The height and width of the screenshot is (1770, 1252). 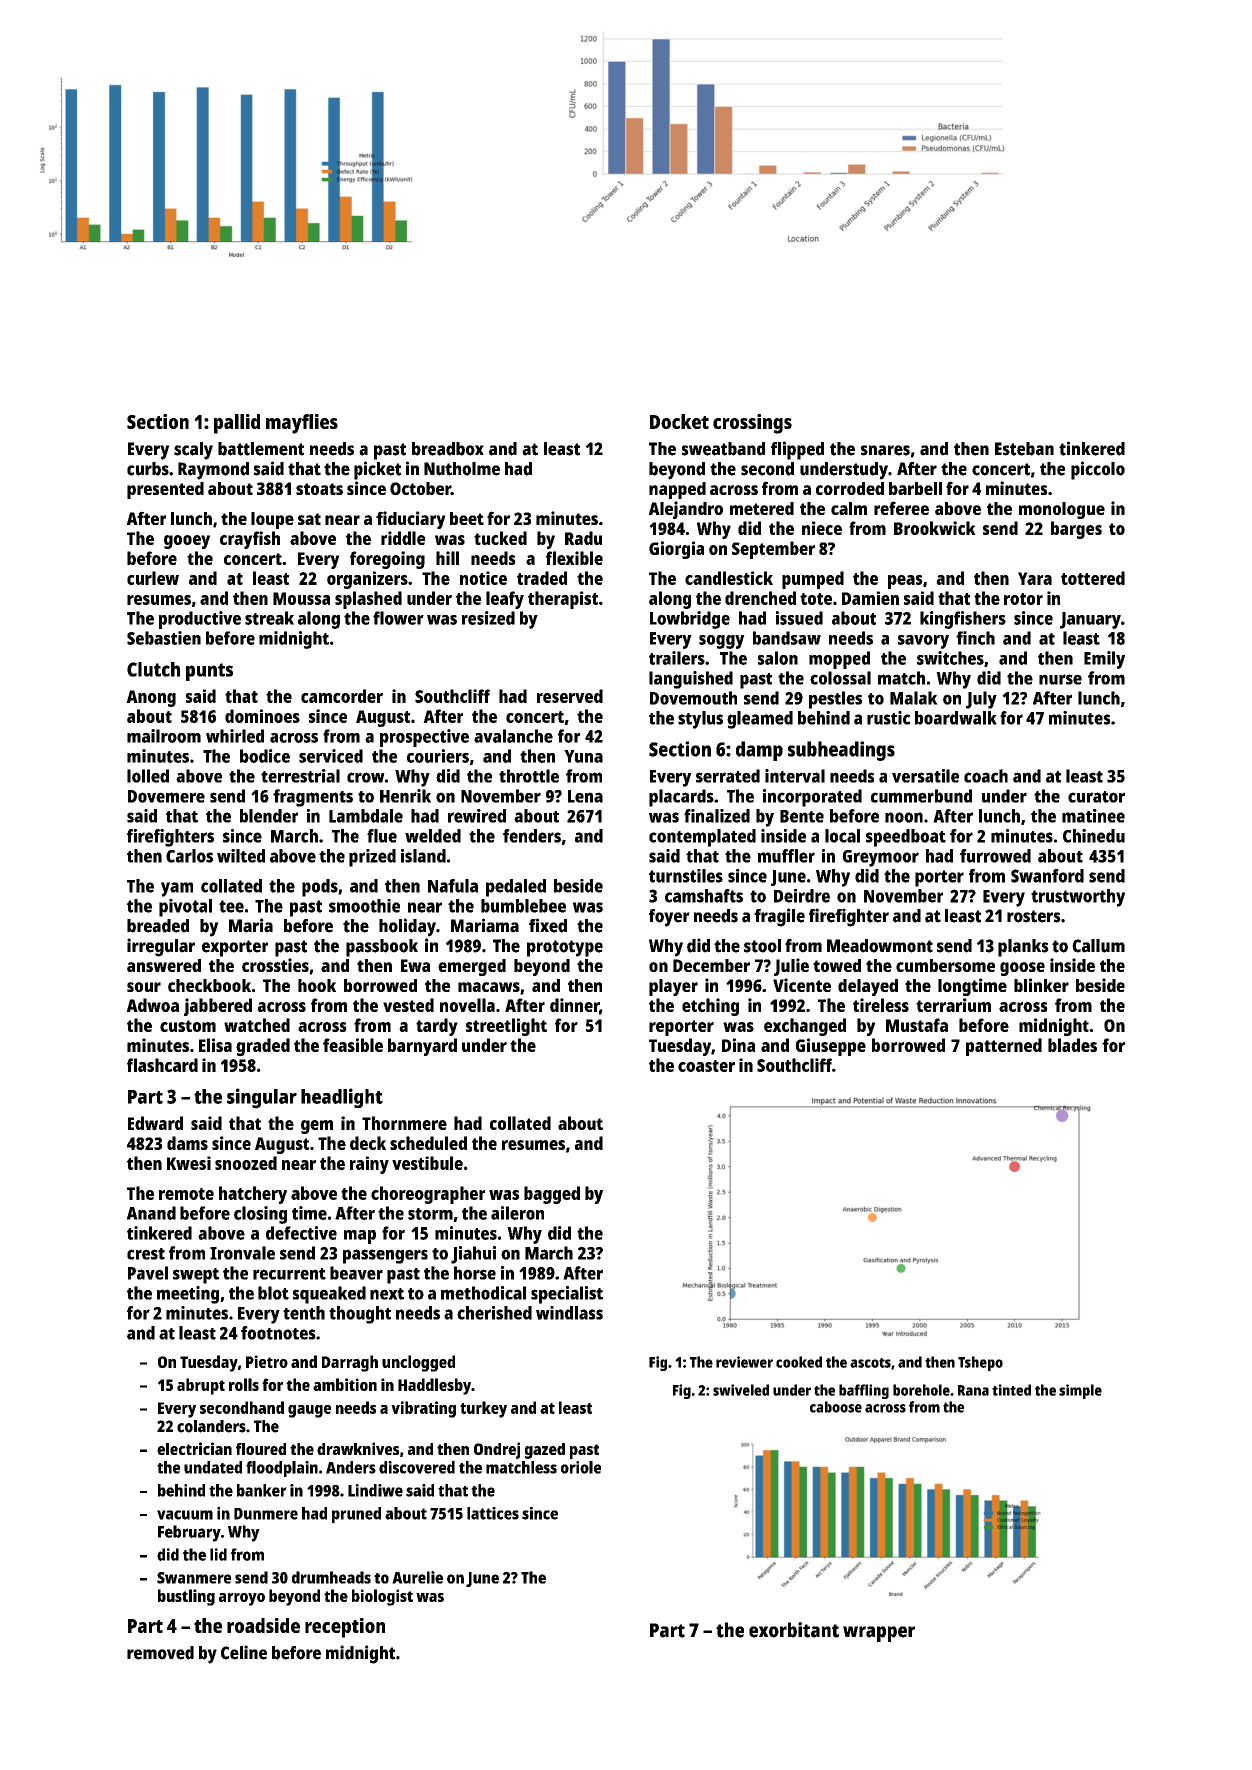 What do you see at coordinates (702, 838) in the screenshot?
I see `contemplated` at bounding box center [702, 838].
